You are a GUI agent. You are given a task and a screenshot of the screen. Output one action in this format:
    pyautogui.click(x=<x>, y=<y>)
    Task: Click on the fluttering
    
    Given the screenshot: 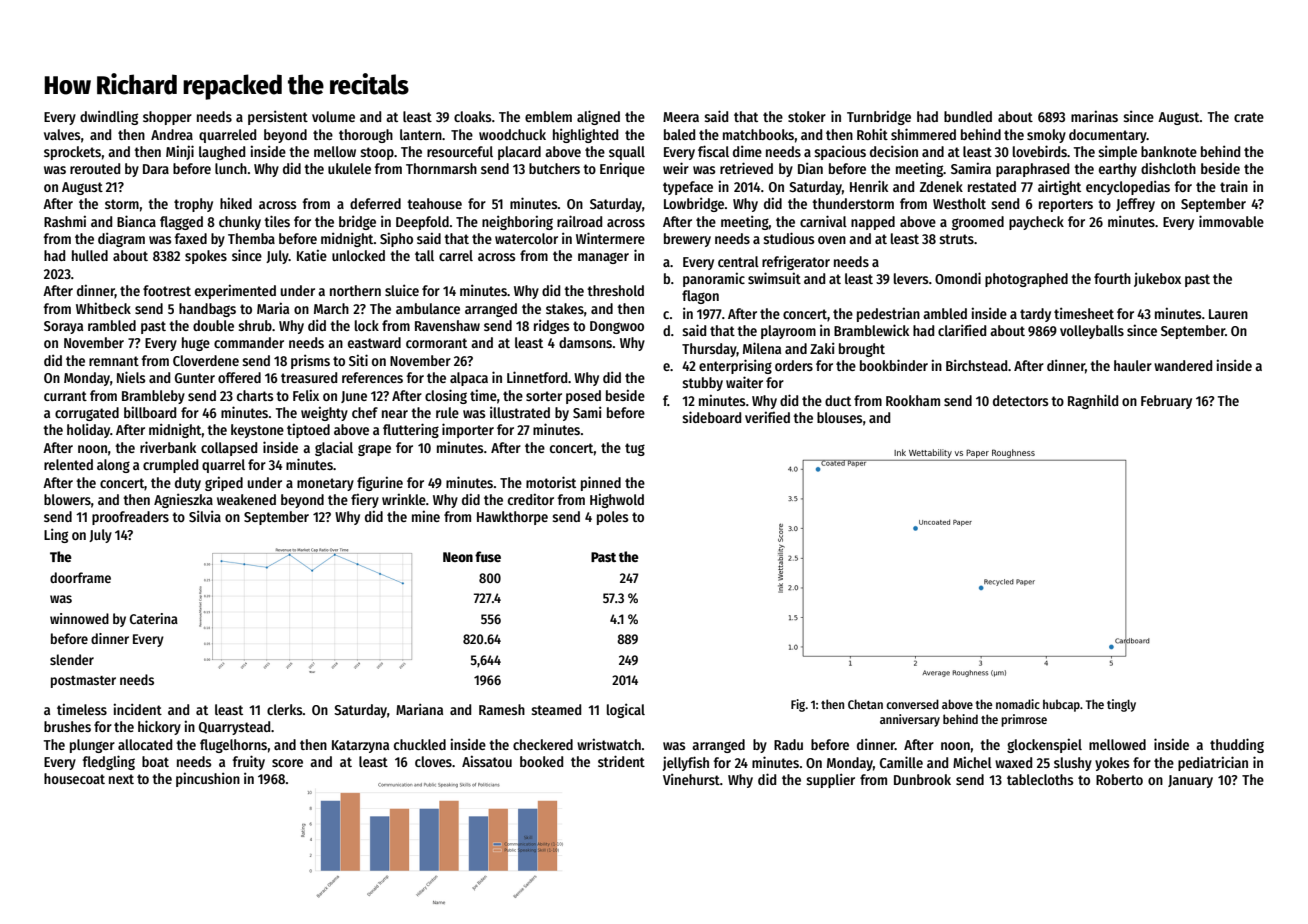 What is the action you would take?
    pyautogui.click(x=411, y=430)
